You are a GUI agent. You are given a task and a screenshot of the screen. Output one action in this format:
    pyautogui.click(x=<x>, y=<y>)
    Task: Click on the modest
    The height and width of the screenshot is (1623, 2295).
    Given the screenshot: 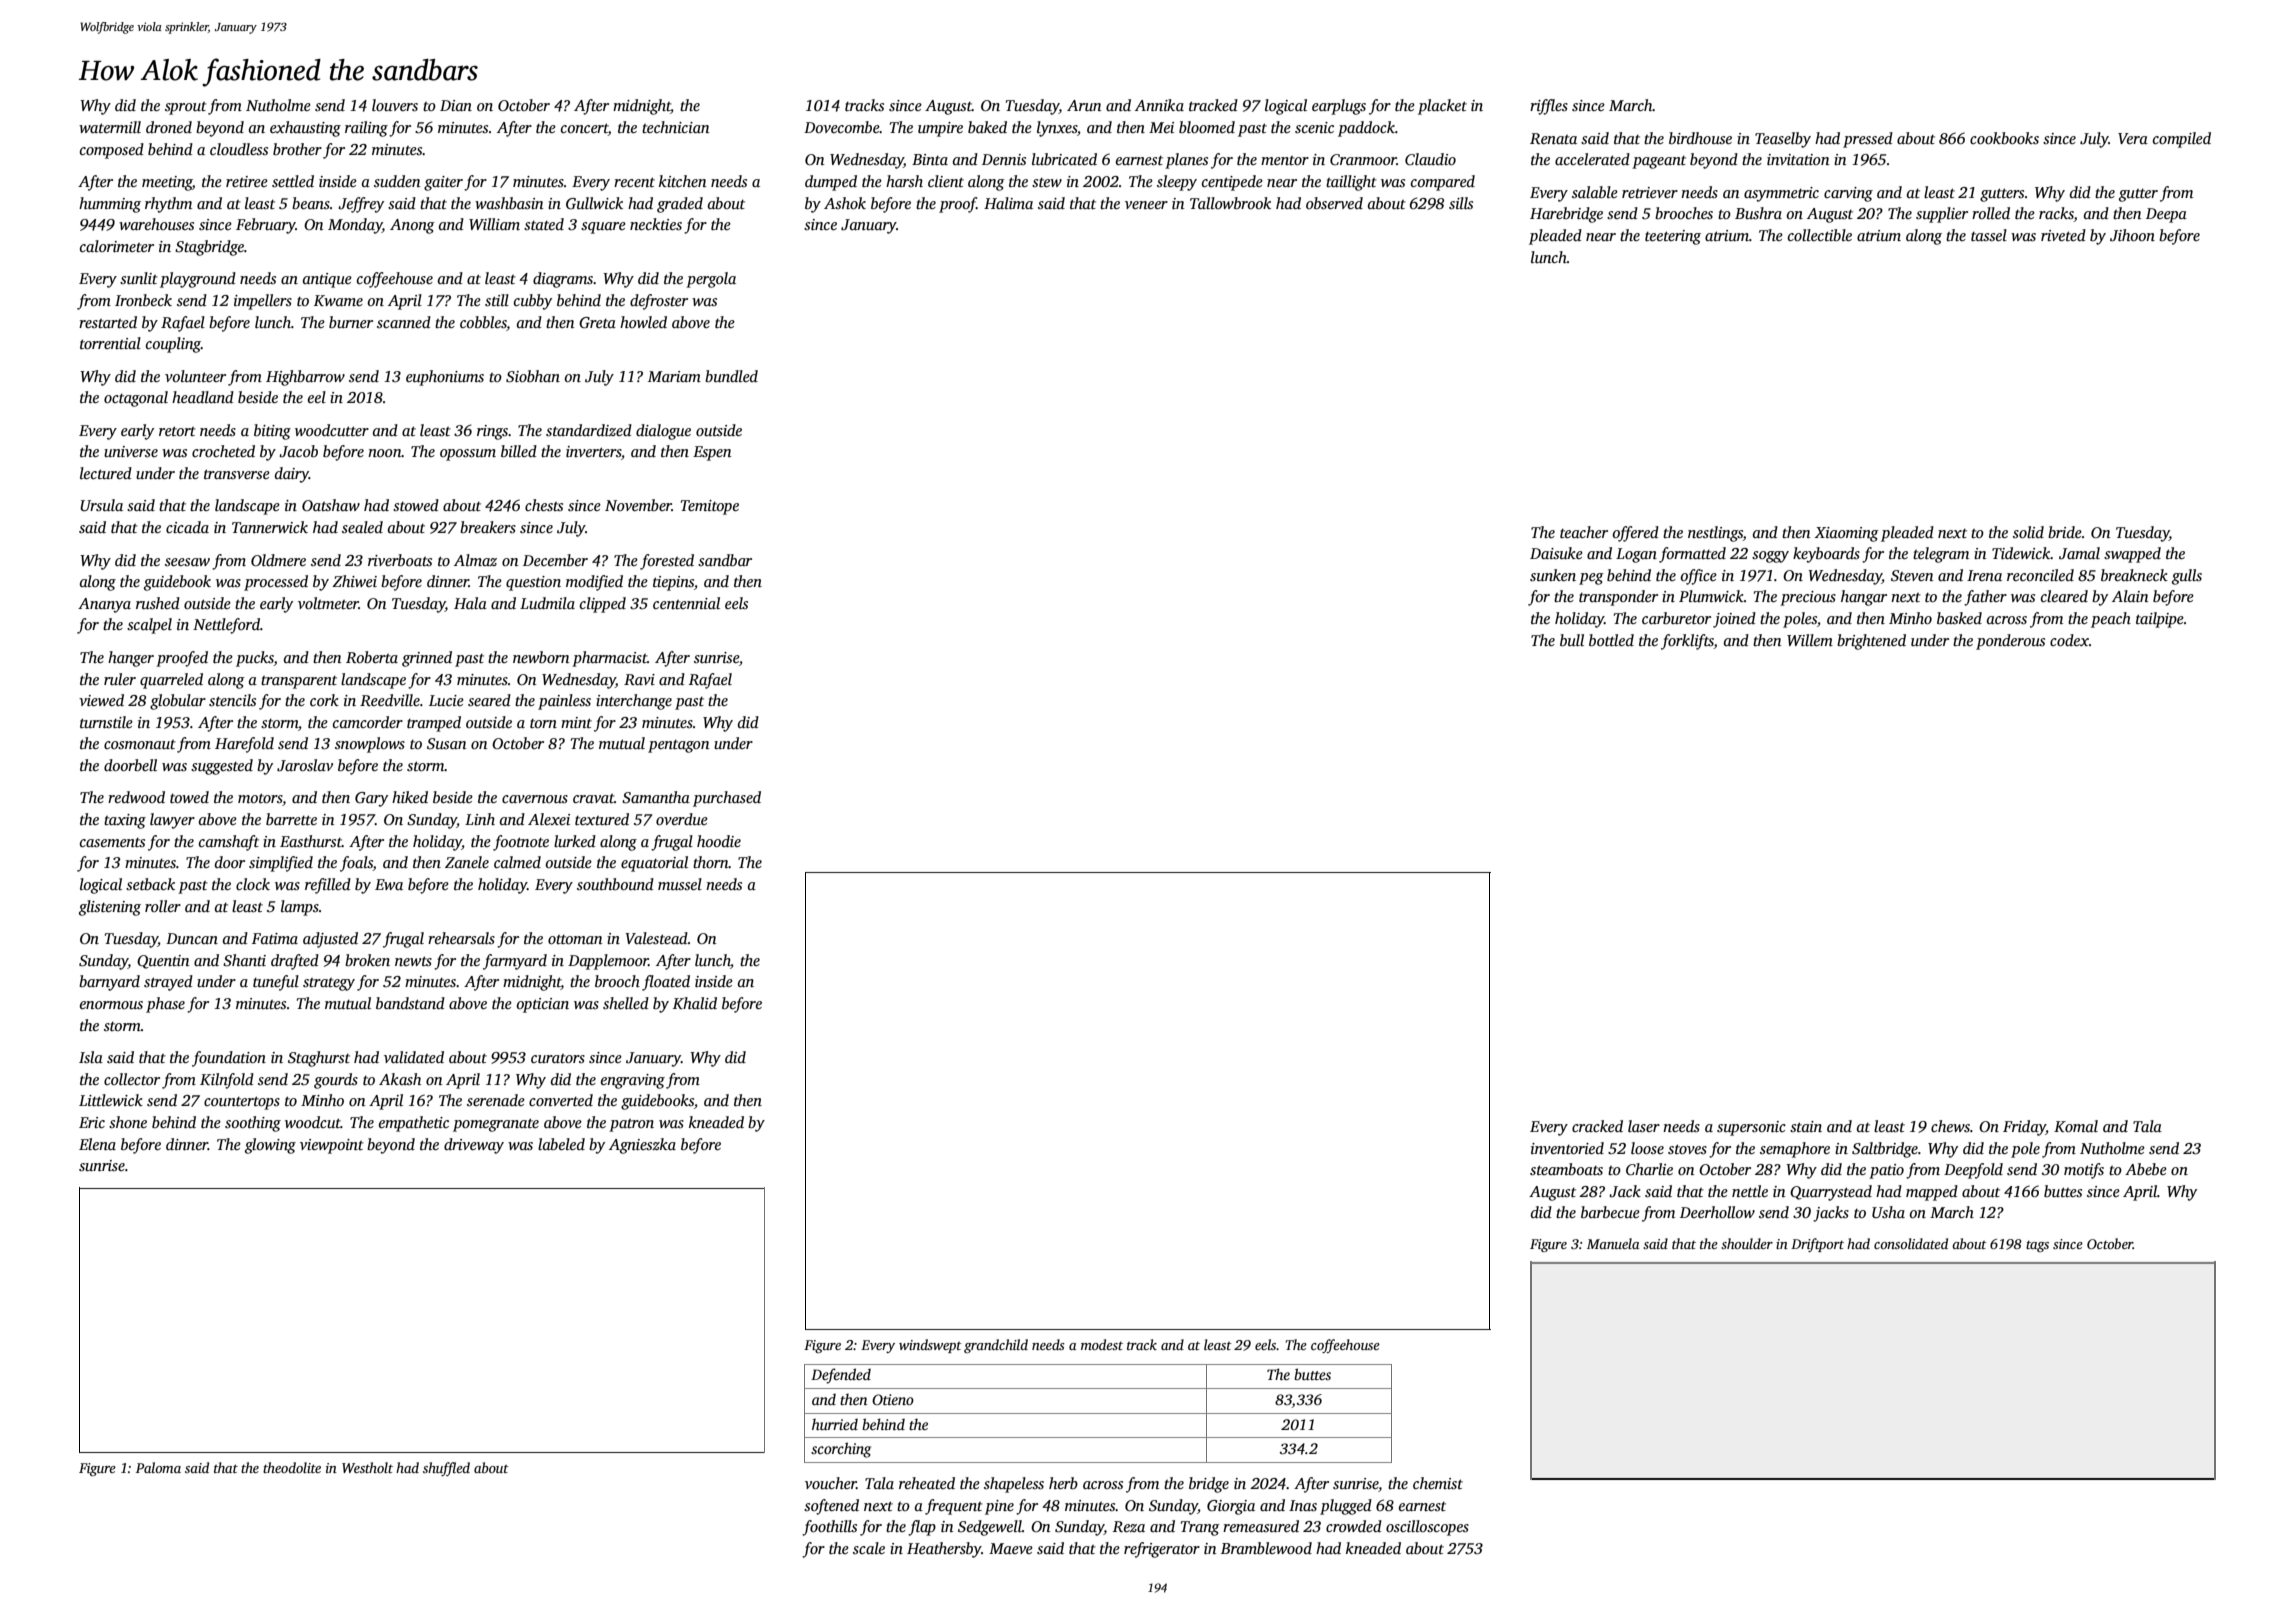 What is the action you would take?
    pyautogui.click(x=1102, y=1344)
